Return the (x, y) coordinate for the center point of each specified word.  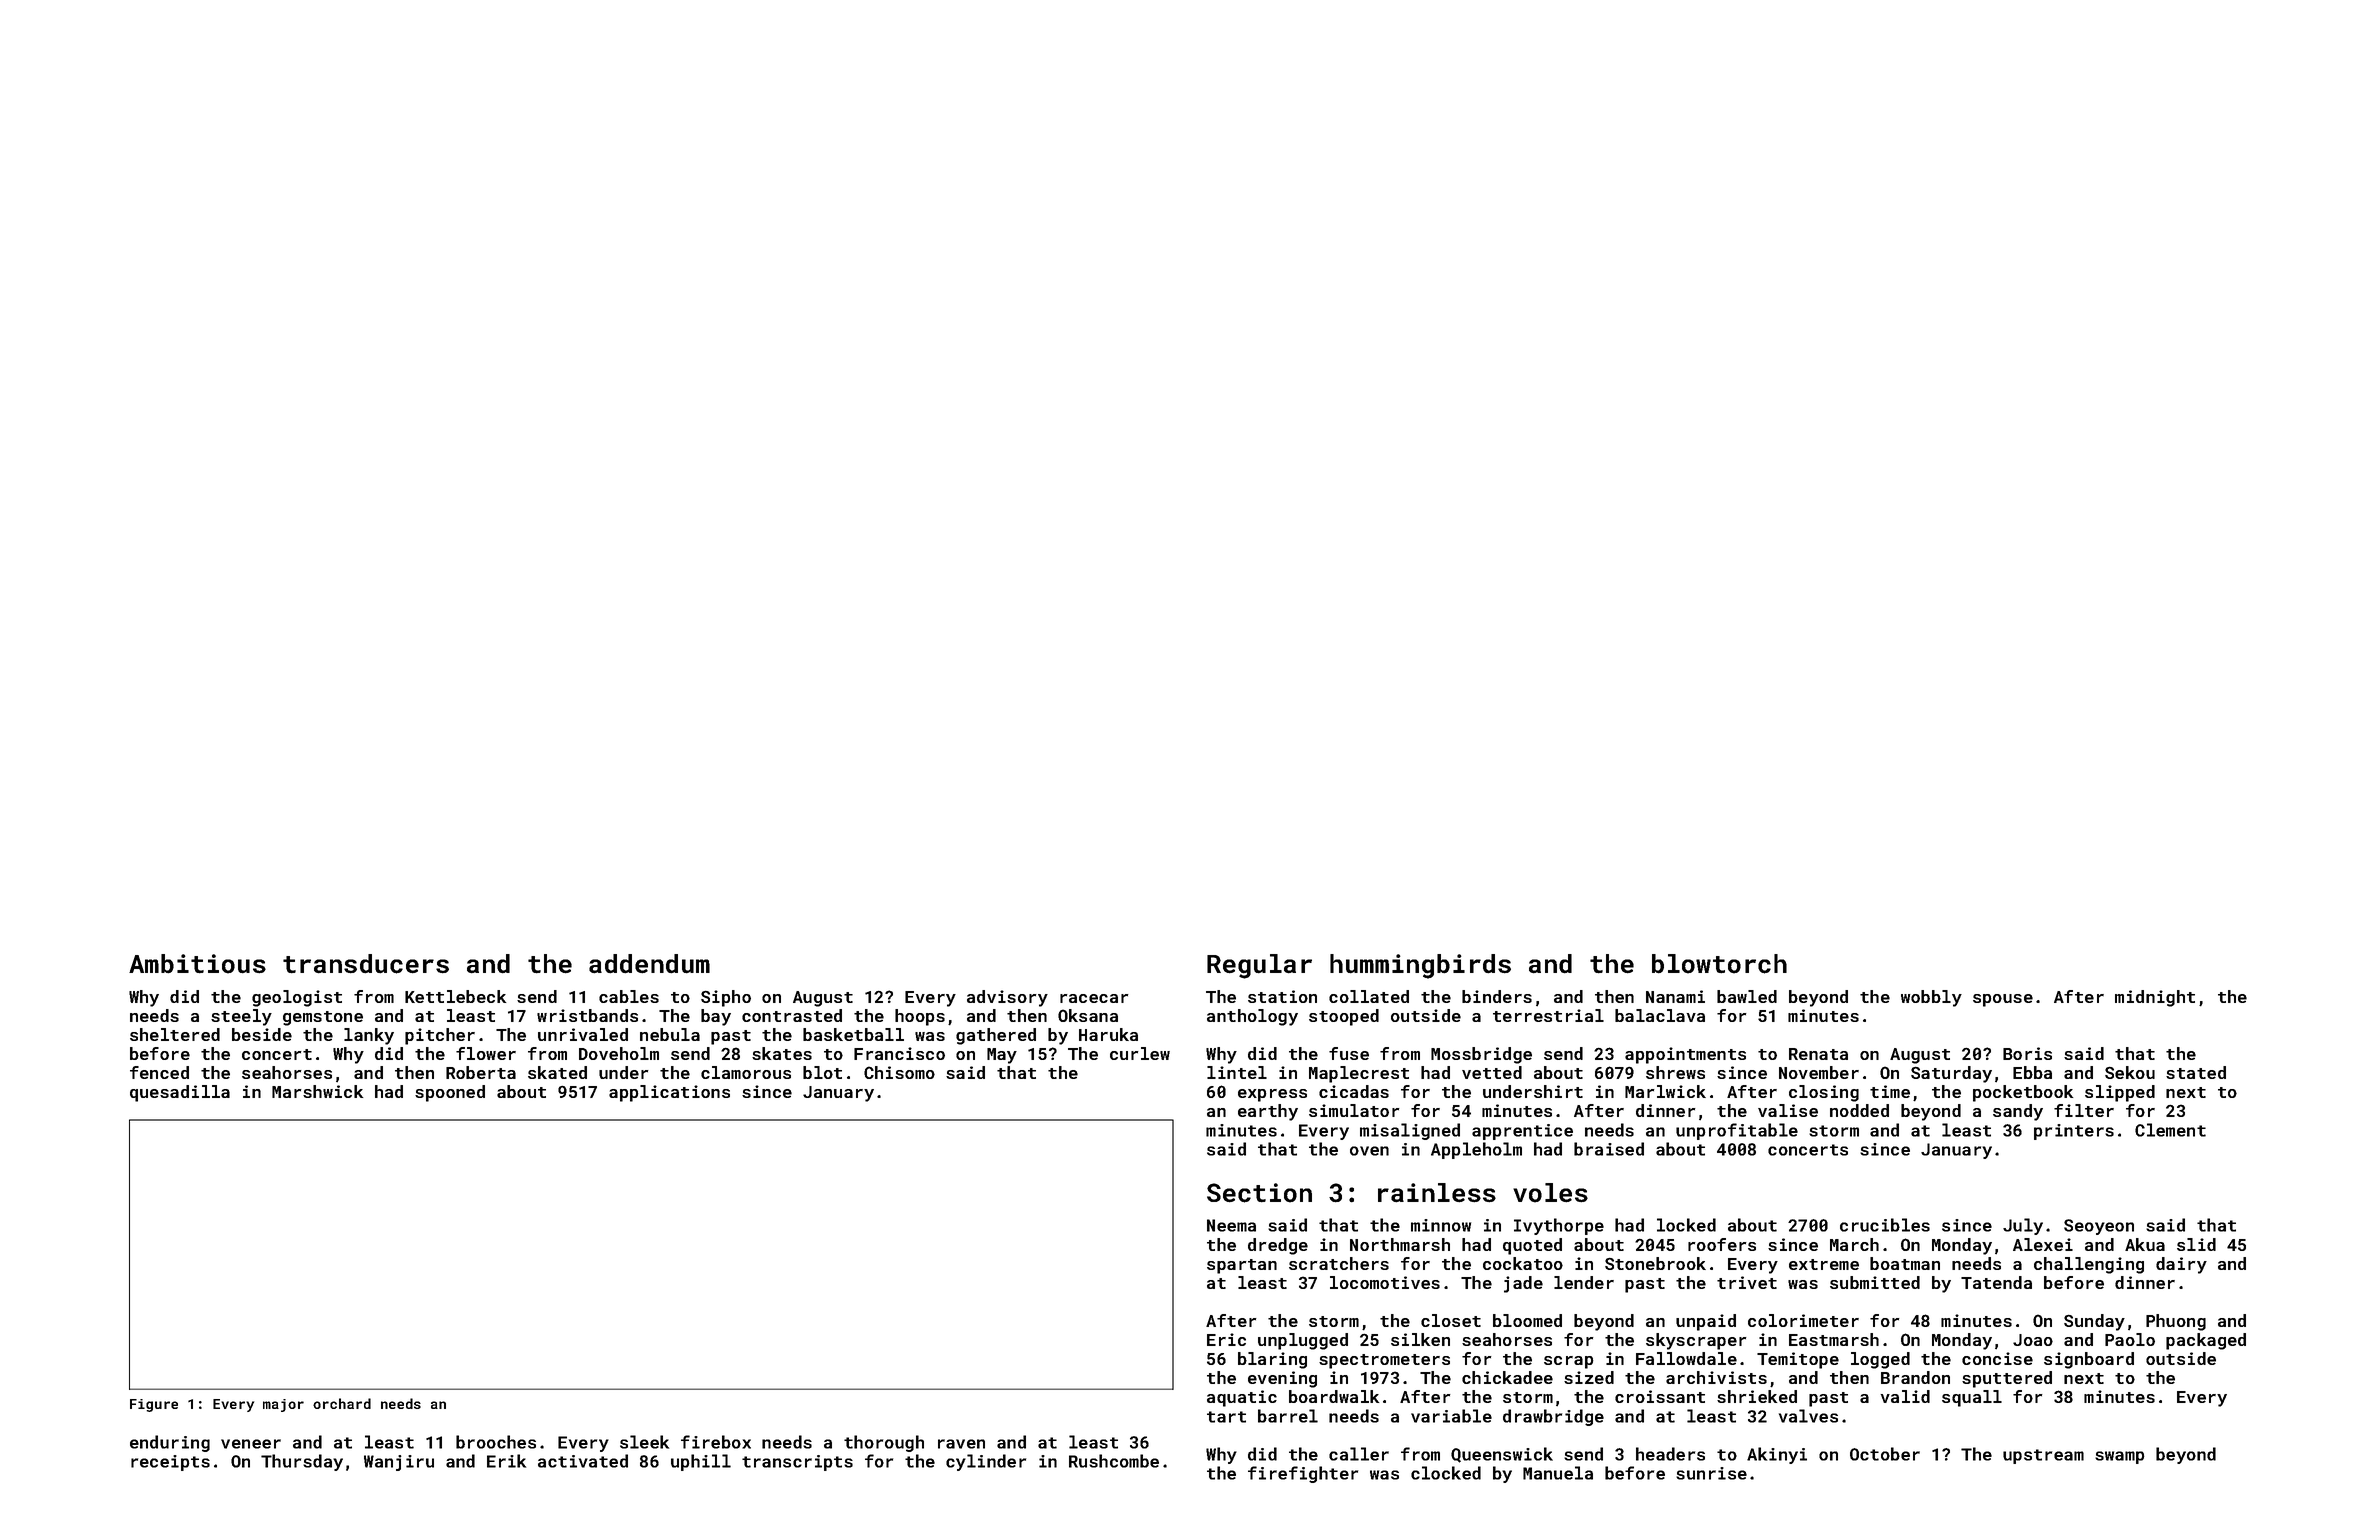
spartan (1242, 1266)
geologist (297, 998)
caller (1359, 1454)
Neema (1231, 1225)
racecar (1094, 998)
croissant (1660, 1396)
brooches (496, 1442)
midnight (2155, 998)
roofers (1722, 1244)
